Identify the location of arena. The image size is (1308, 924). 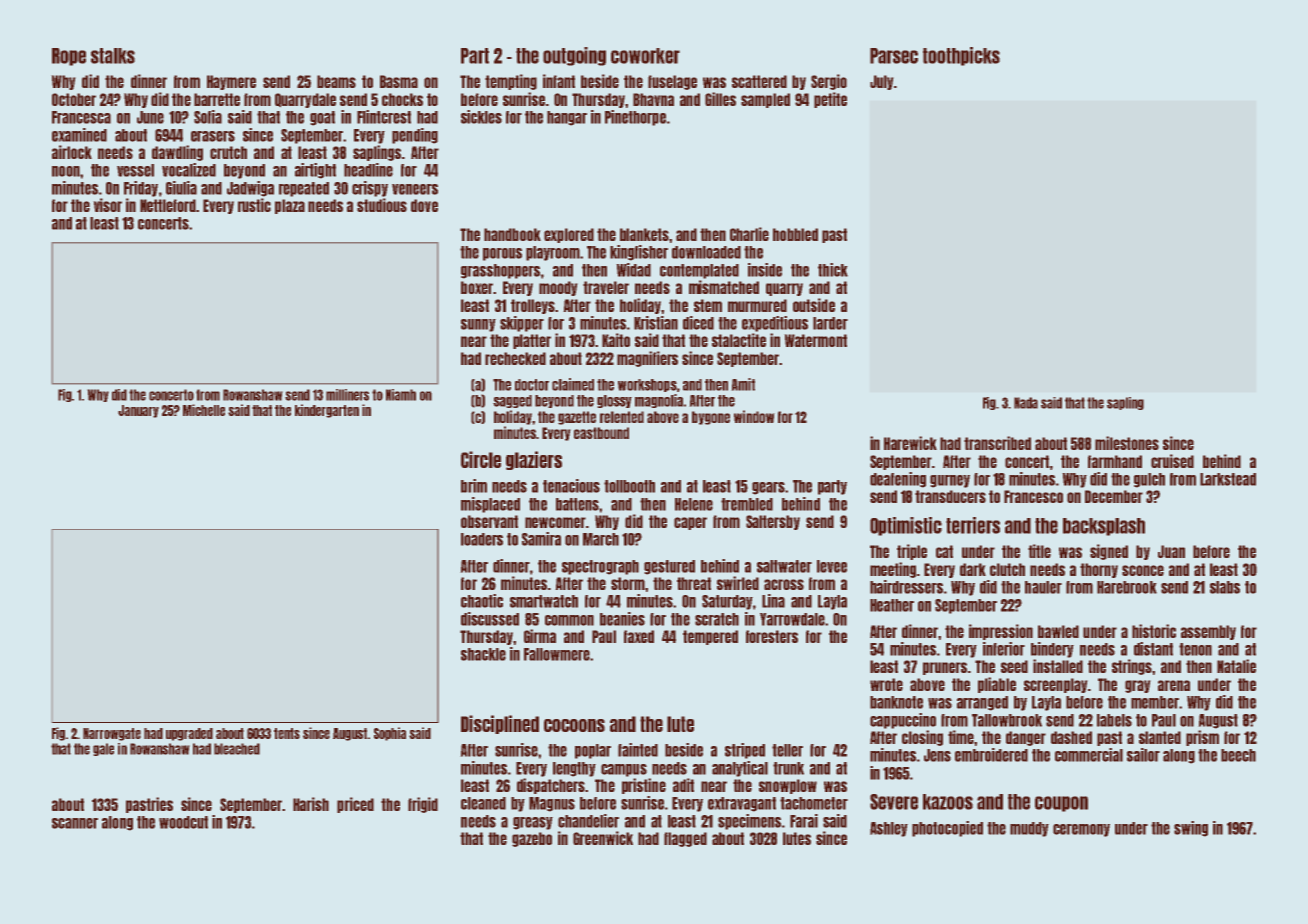
(1174, 685).
